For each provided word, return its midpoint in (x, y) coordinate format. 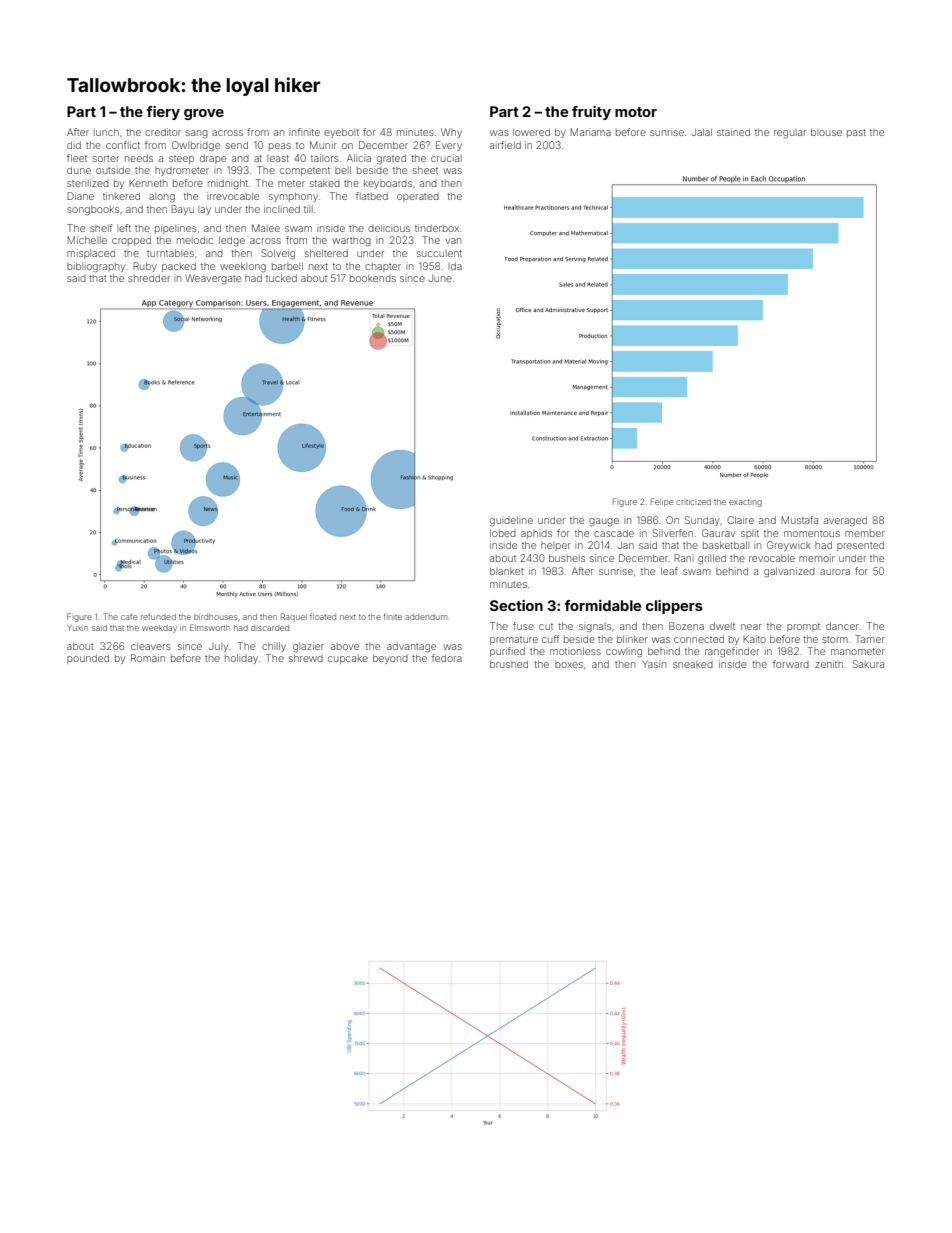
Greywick (789, 546)
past (856, 133)
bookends (373, 278)
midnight (228, 184)
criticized (693, 502)
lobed (503, 533)
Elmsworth (210, 627)
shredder (149, 278)
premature (514, 640)
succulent (439, 253)
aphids (536, 534)
